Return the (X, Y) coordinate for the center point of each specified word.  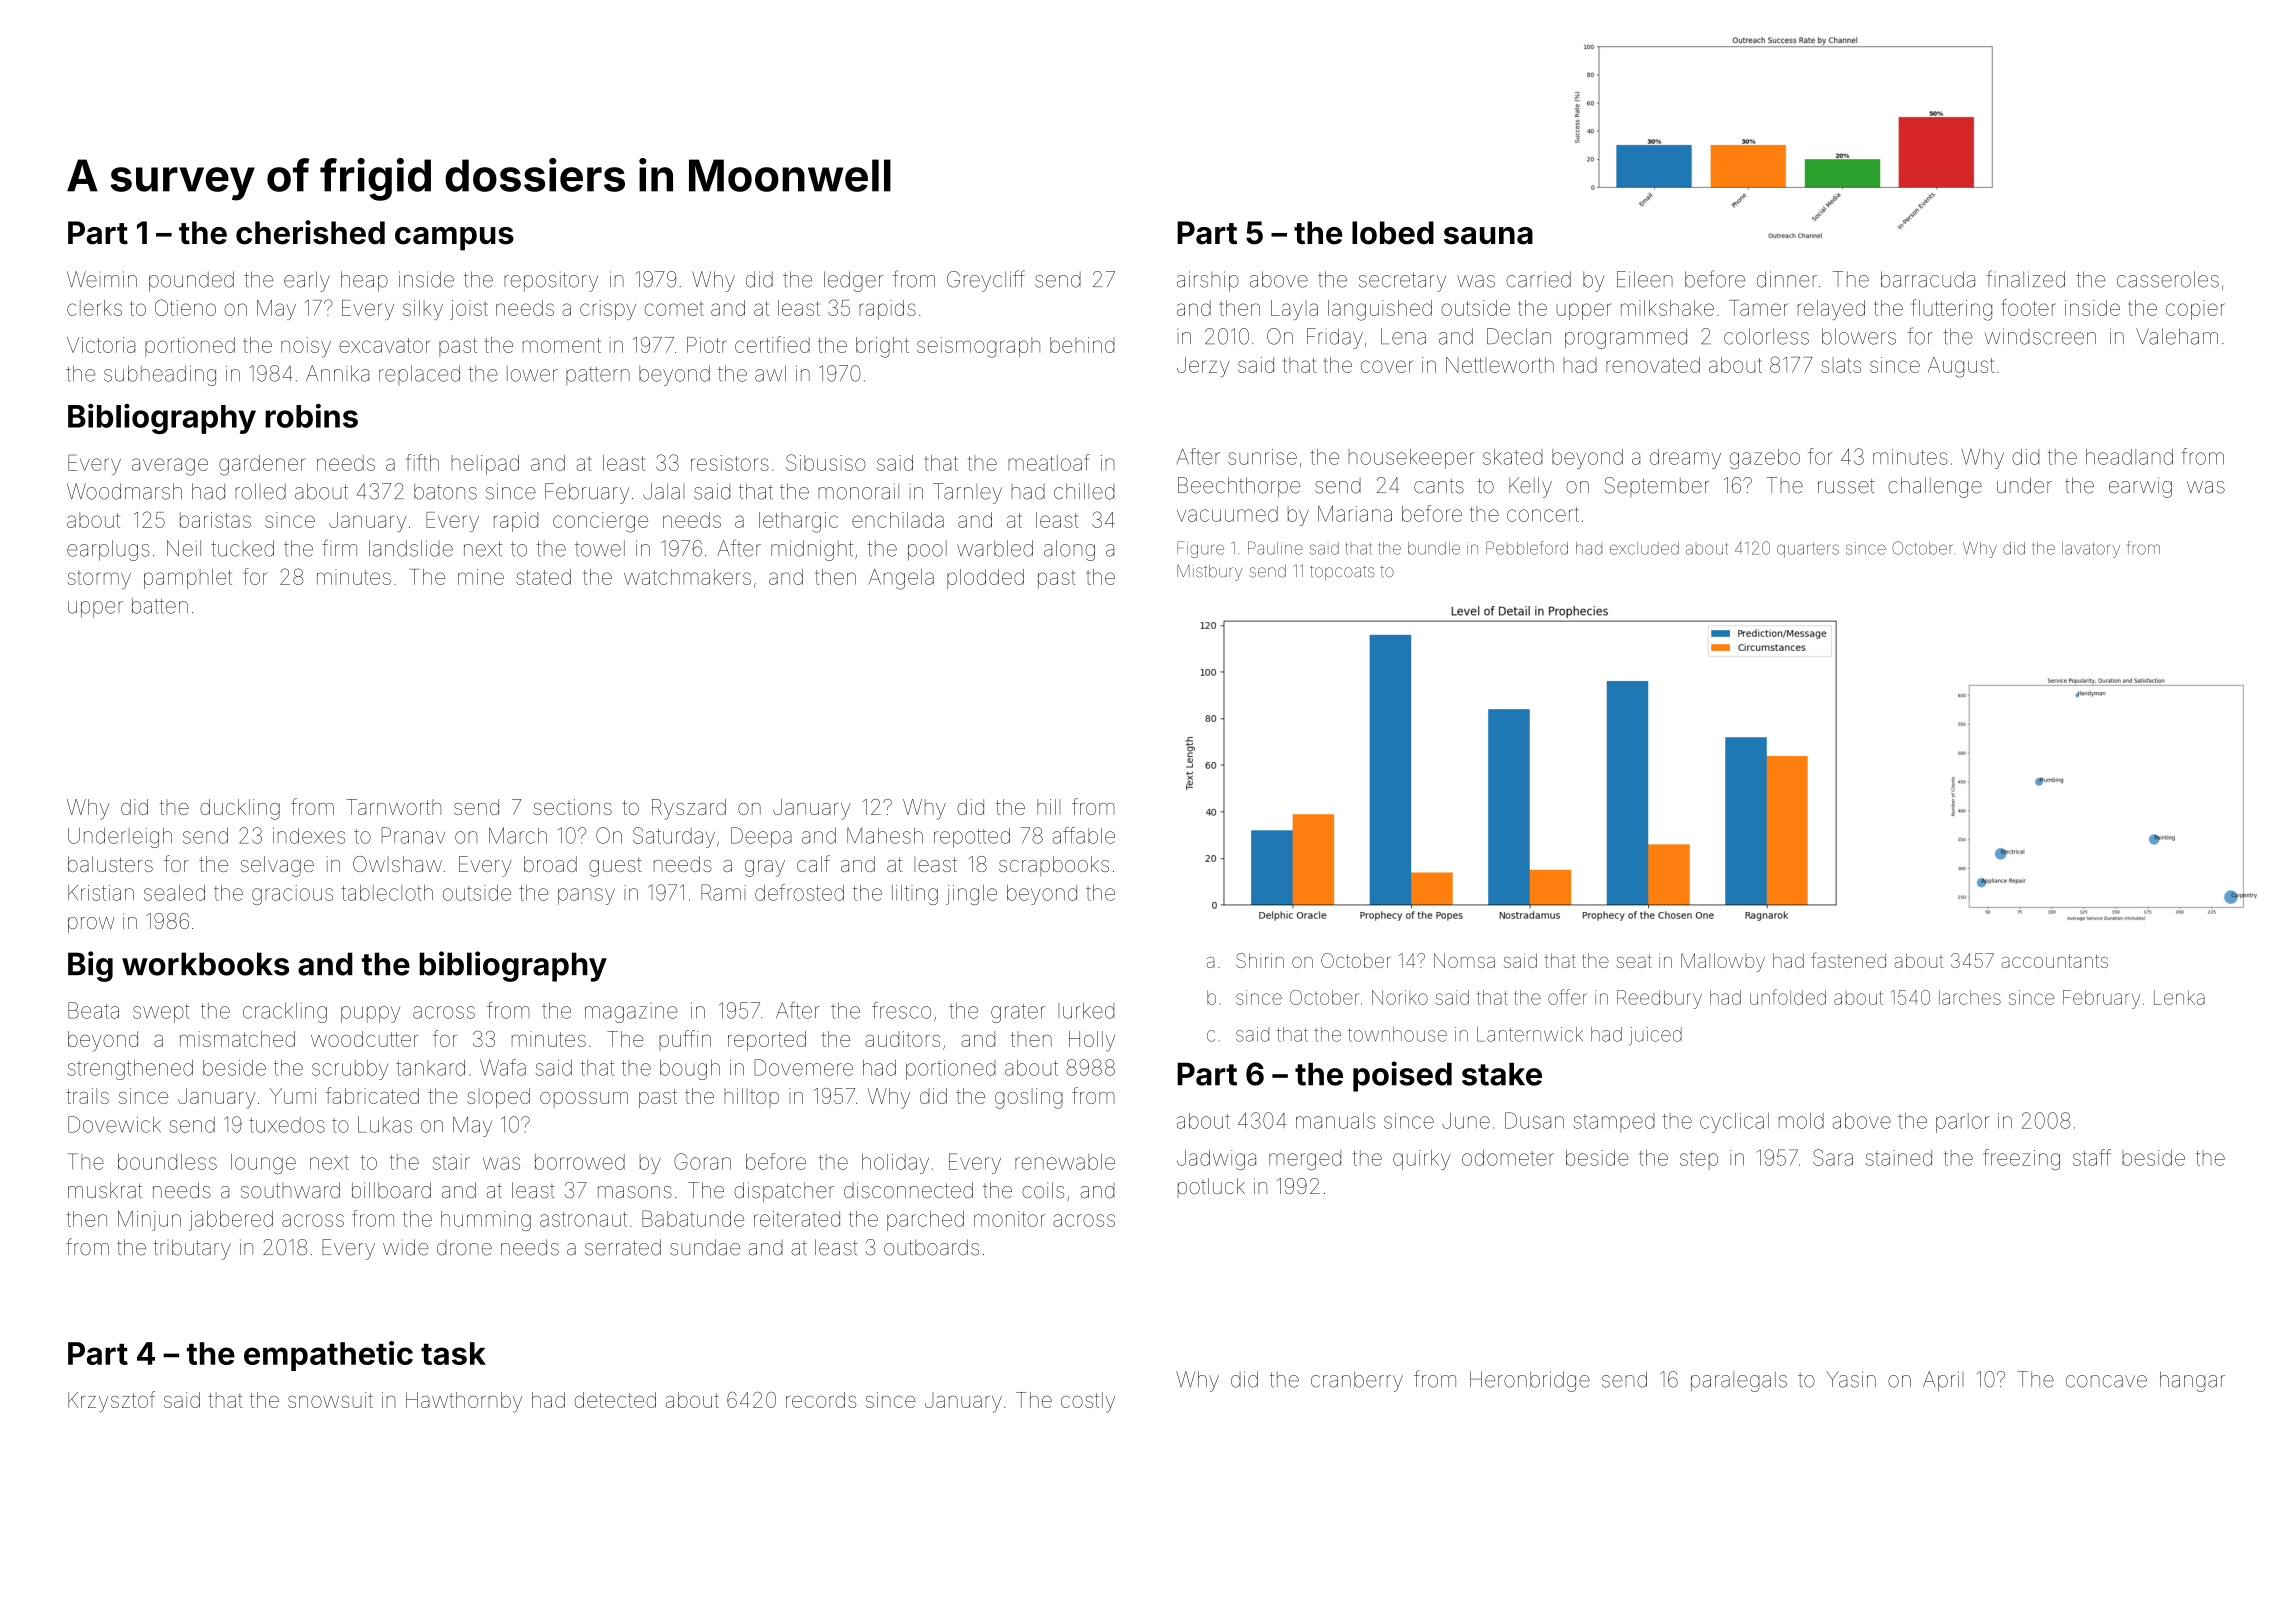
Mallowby (1723, 962)
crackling (285, 1012)
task (453, 1353)
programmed (1626, 339)
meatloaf (1049, 462)
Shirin (1260, 960)
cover (1387, 366)
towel (600, 548)
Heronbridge (1530, 1381)
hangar (2192, 1381)
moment (562, 345)
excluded (1644, 548)
